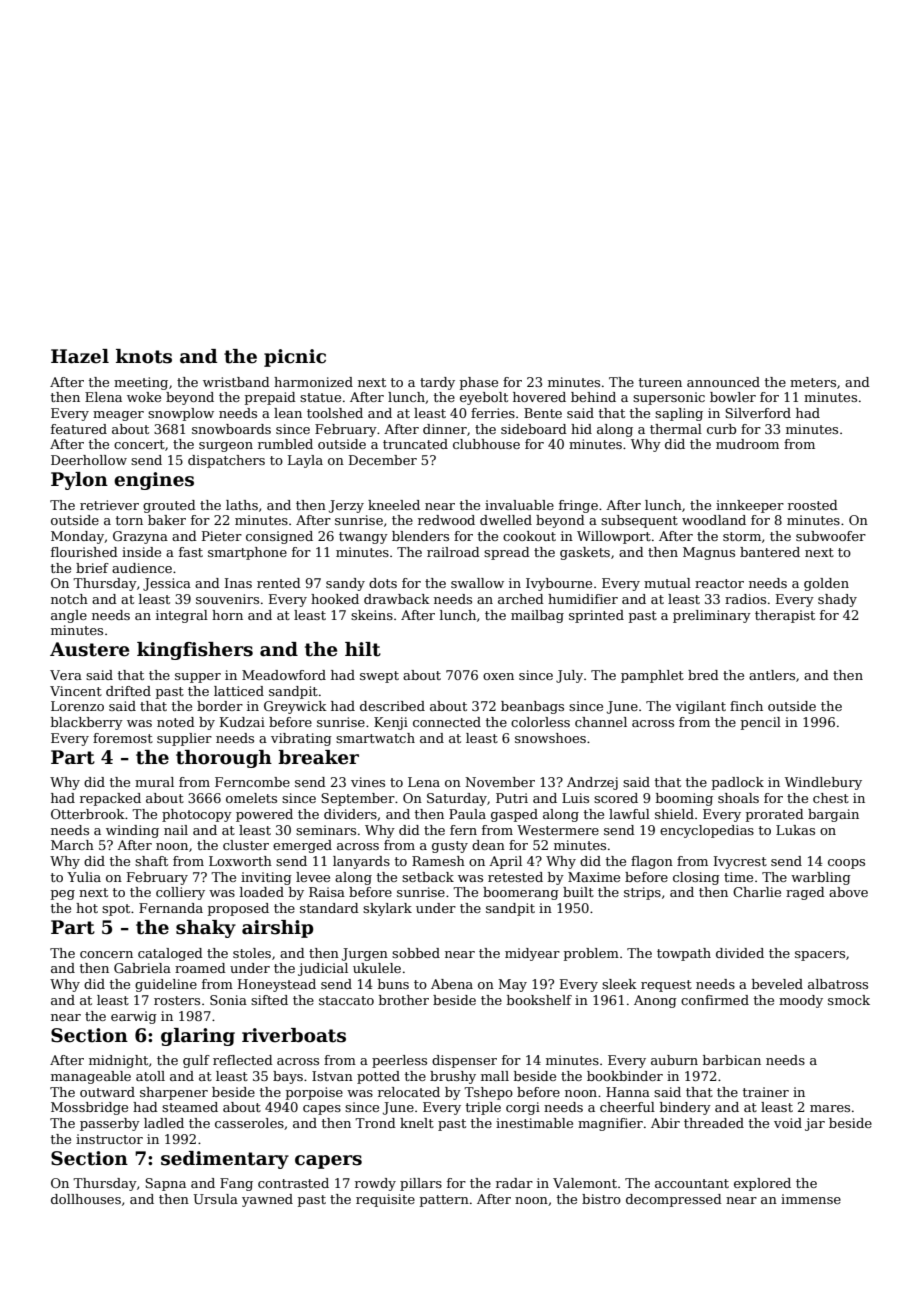 The height and width of the image is (1308, 924). Describe the element at coordinates (295, 358) in the image. I see `picnic` at that location.
